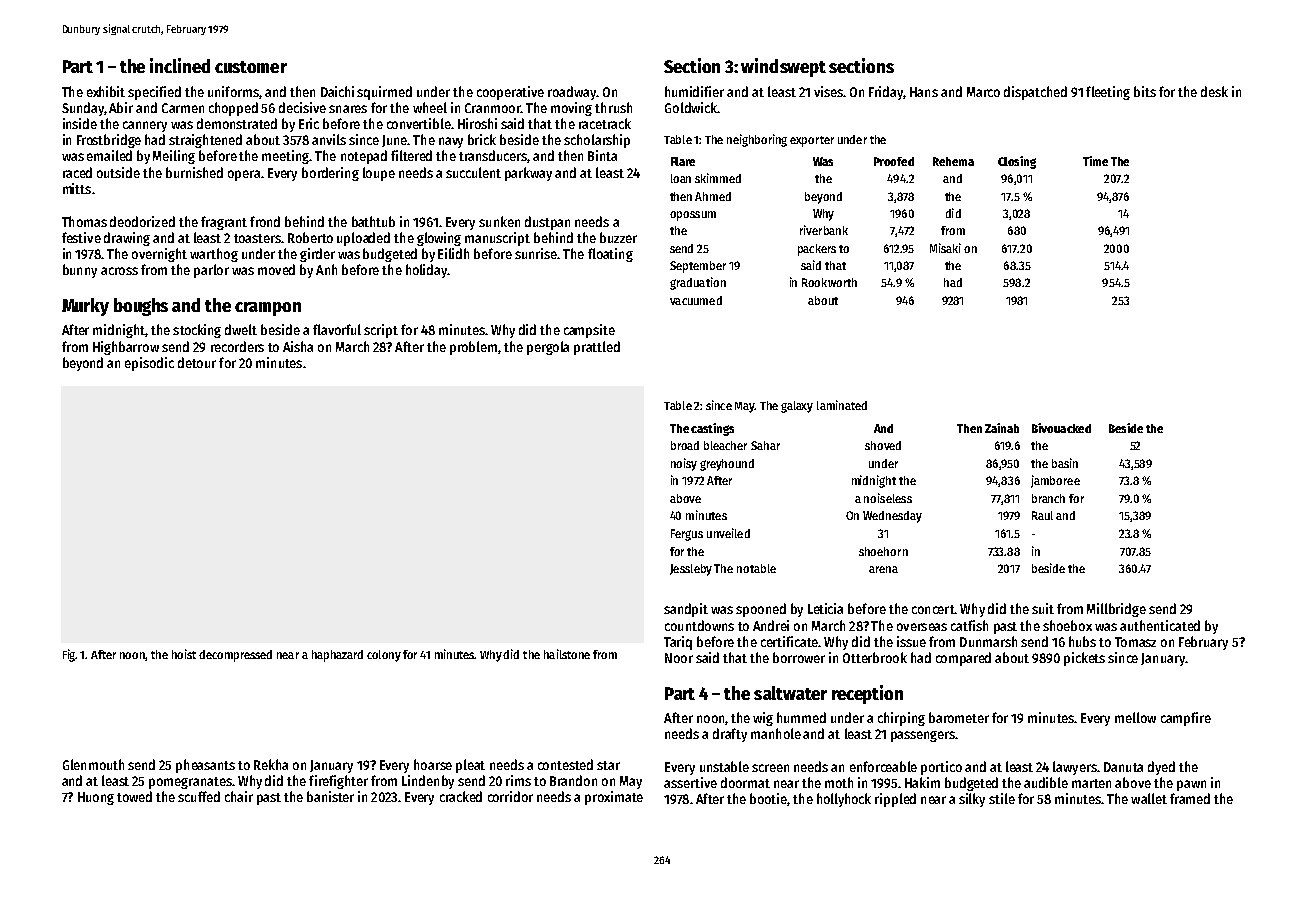  Describe the element at coordinates (1061, 428) in the page. I see `Bivouacked` at that location.
